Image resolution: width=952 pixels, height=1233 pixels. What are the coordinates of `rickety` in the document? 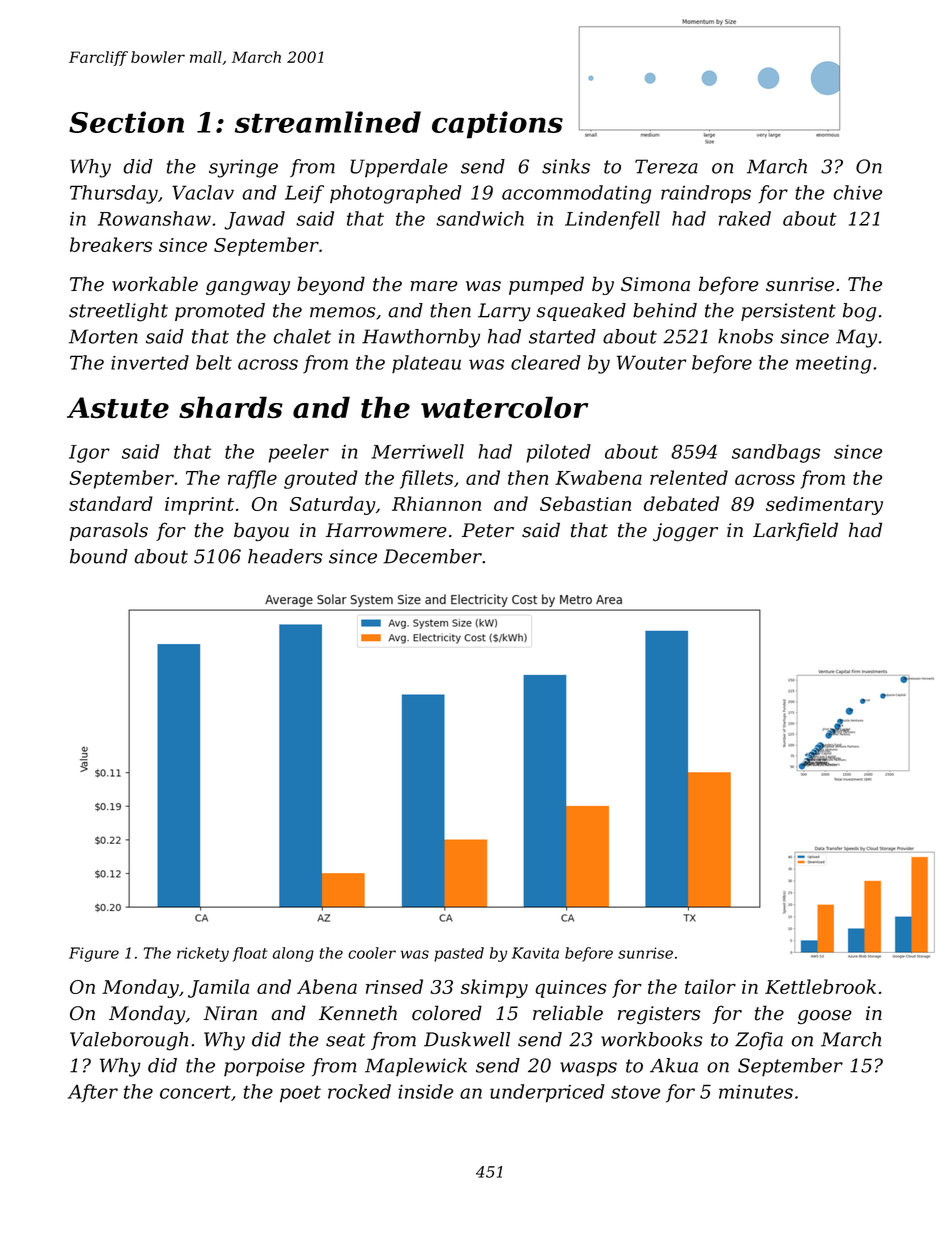 It's located at (203, 954).
